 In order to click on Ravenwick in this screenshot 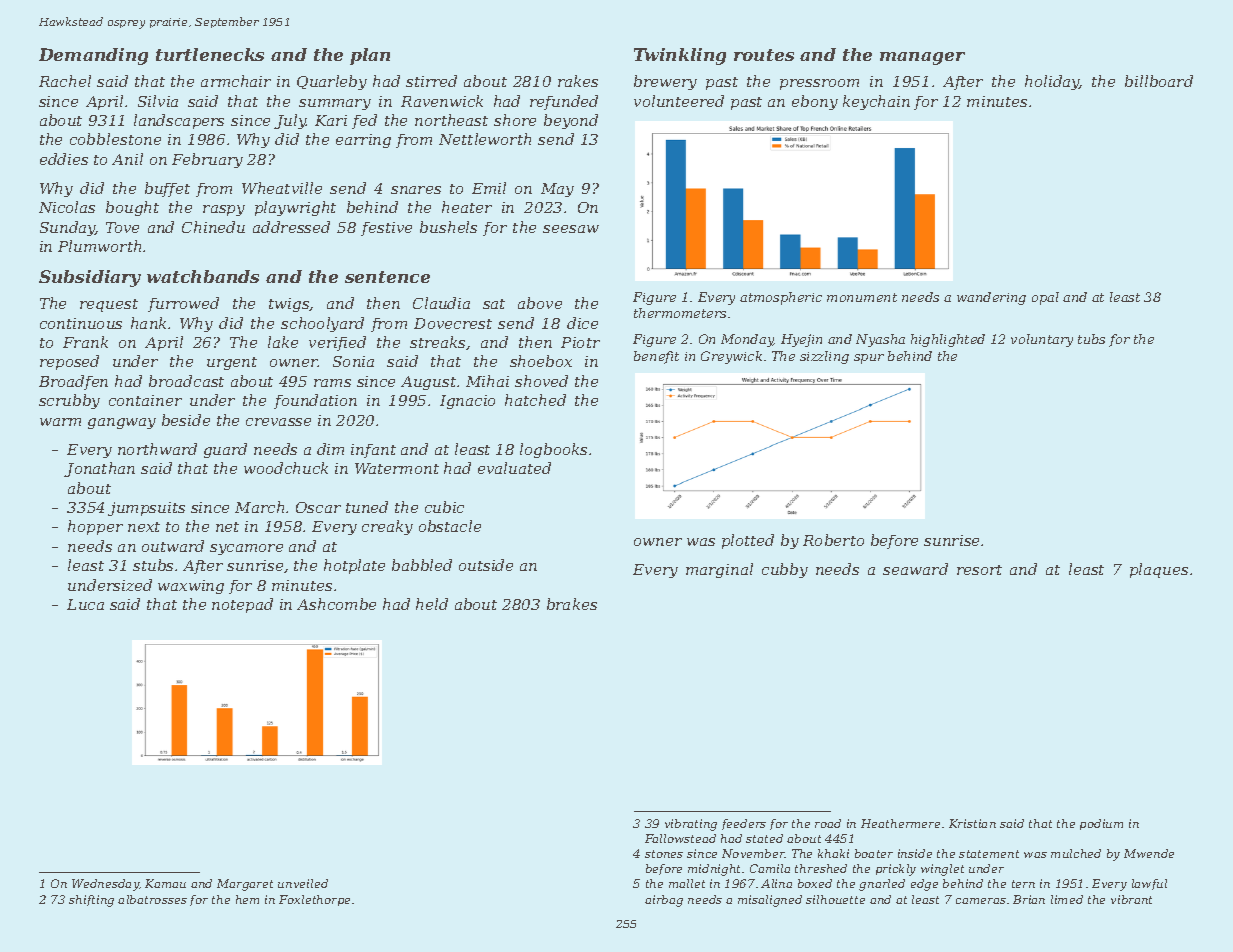, I will do `click(442, 101)`.
